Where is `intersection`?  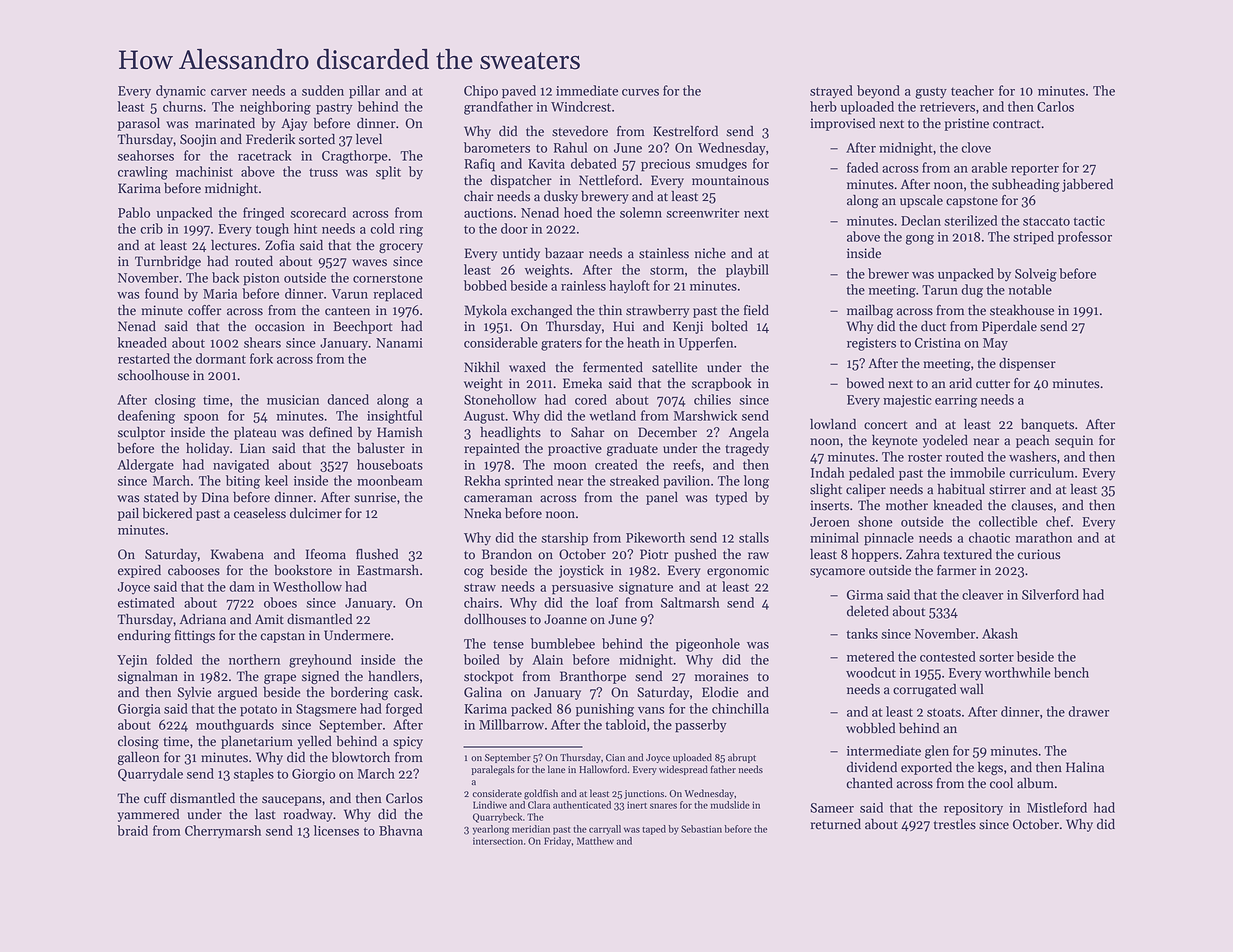 intersection is located at coordinates (498, 841).
